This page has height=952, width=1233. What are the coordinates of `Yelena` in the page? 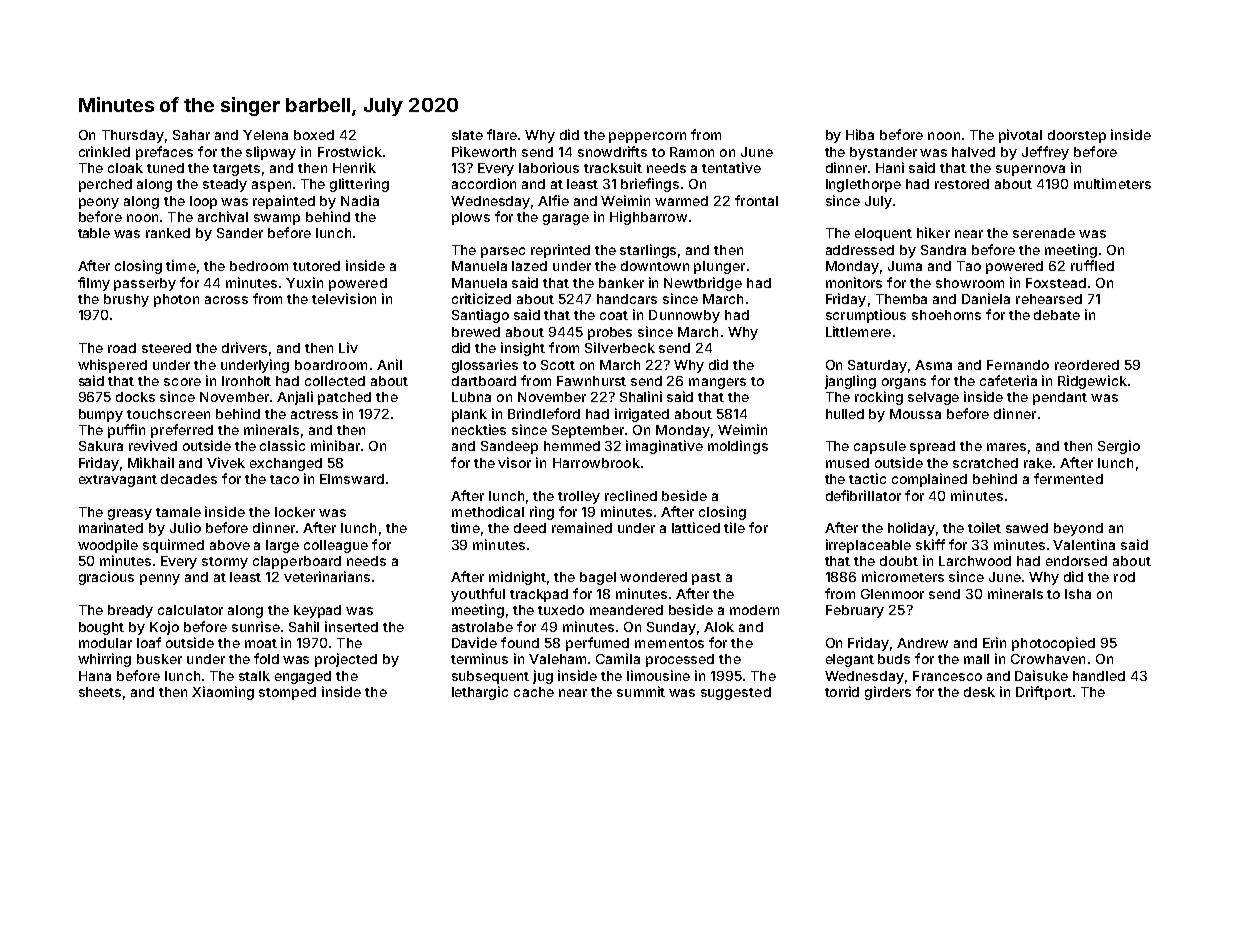 It's located at (265, 135).
